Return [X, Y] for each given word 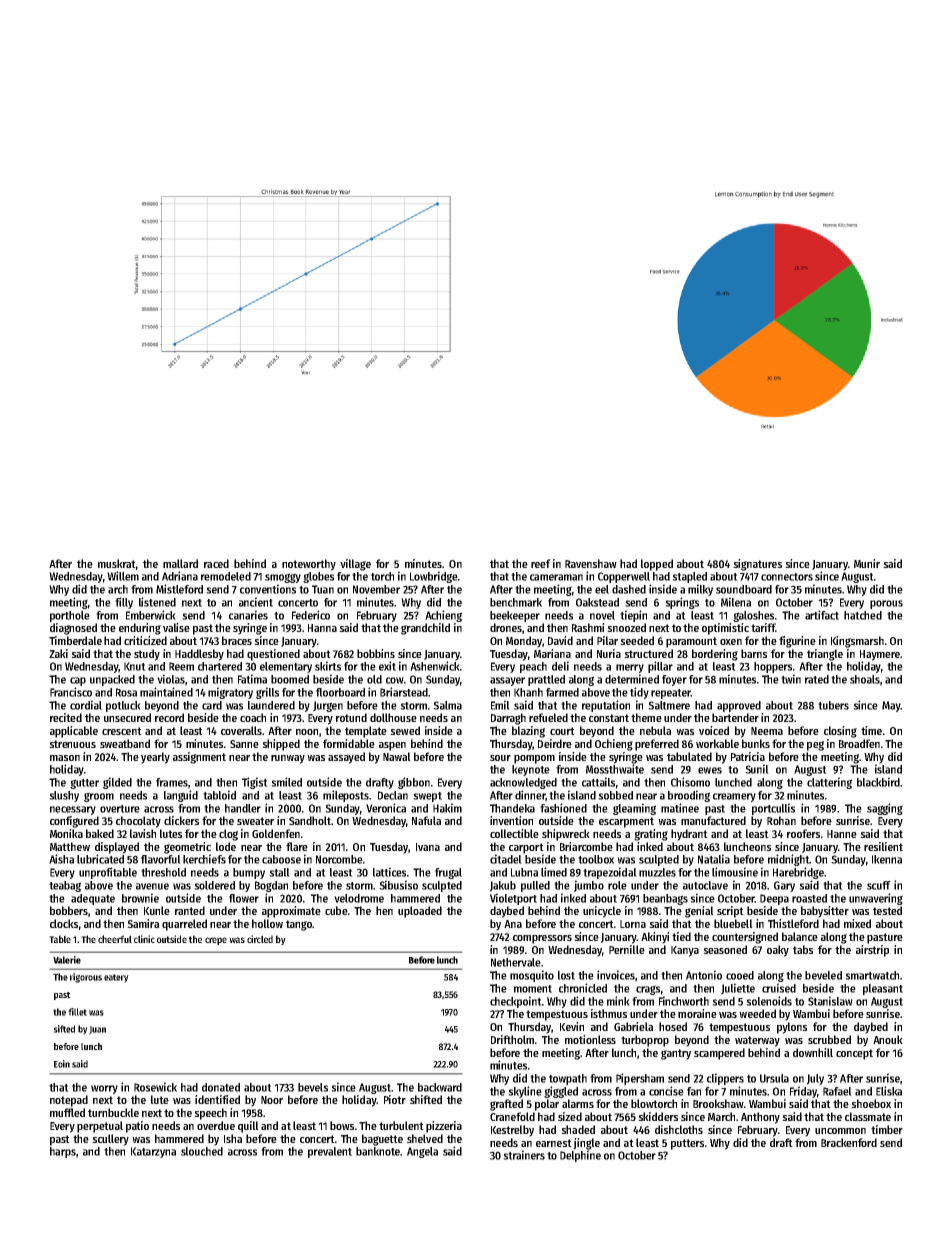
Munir [867, 563]
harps [63, 1152]
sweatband [125, 743]
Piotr [395, 1099]
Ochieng [614, 745]
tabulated [689, 756]
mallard [180, 563]
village [355, 565]
